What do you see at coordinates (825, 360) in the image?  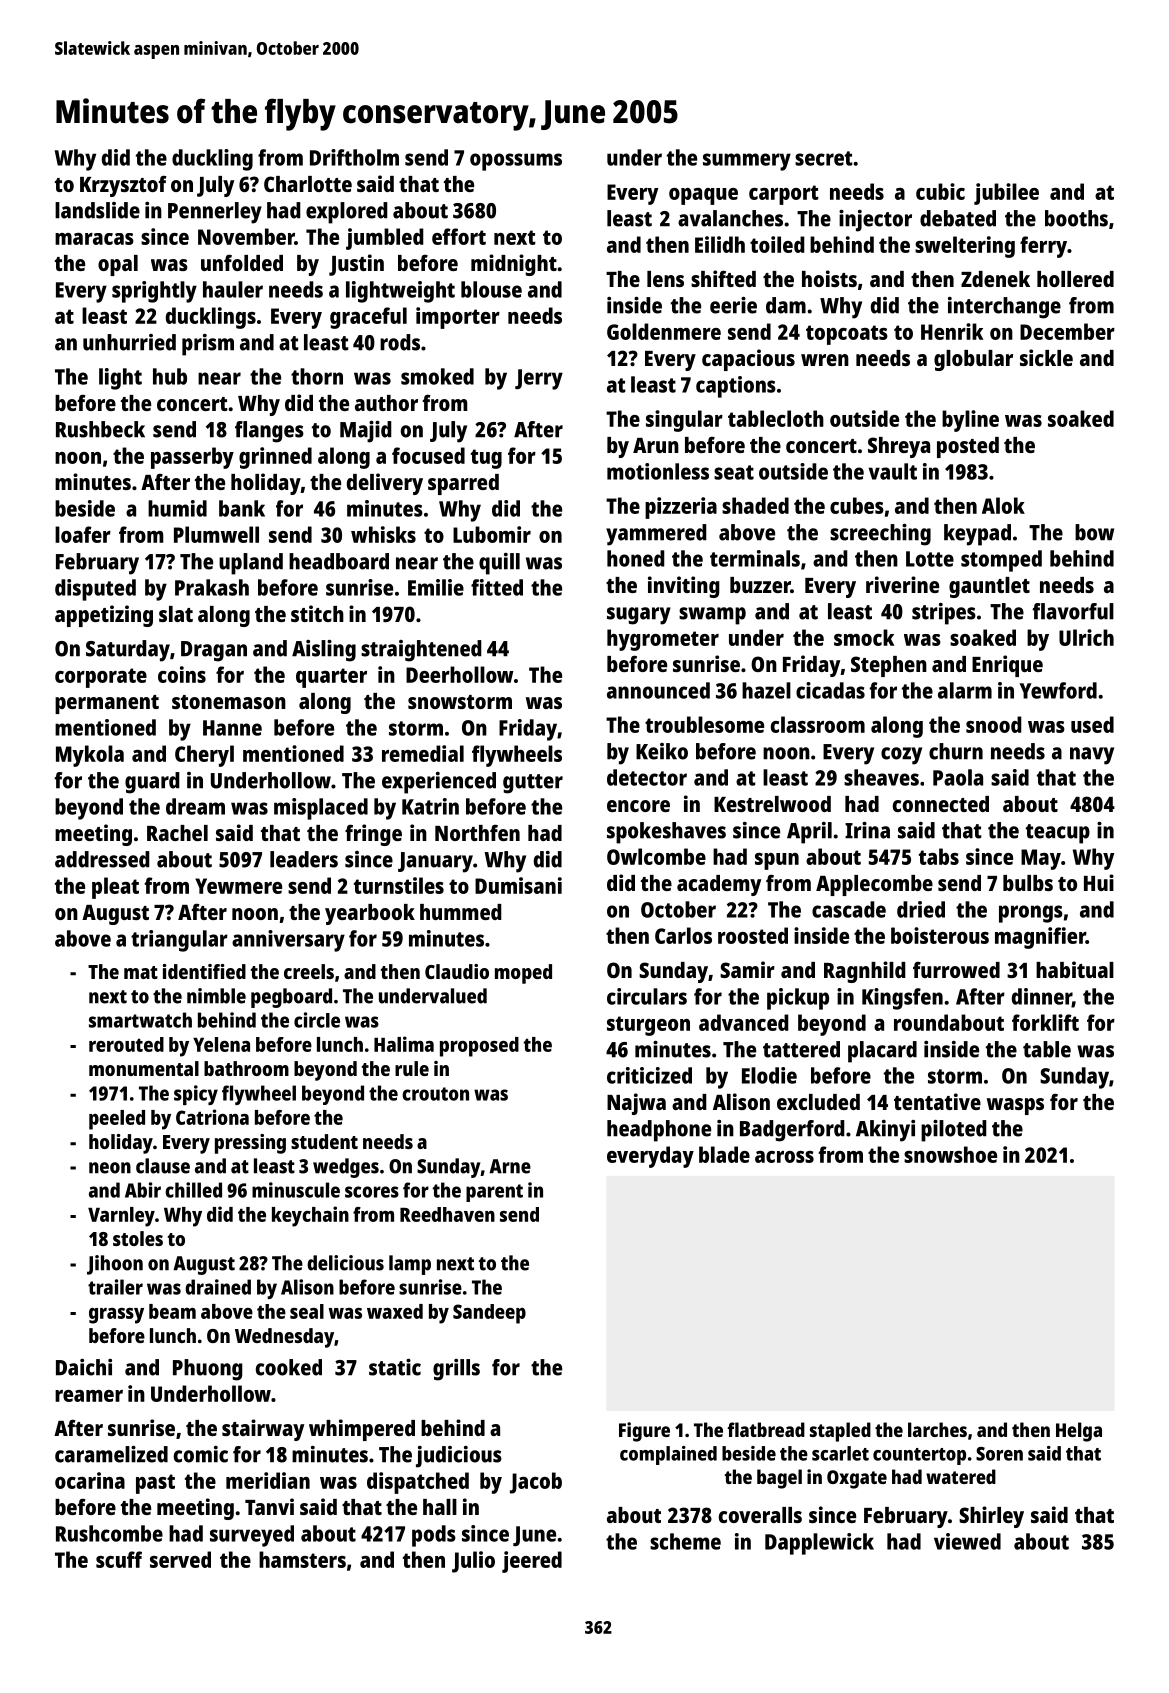 I see `wren` at bounding box center [825, 360].
